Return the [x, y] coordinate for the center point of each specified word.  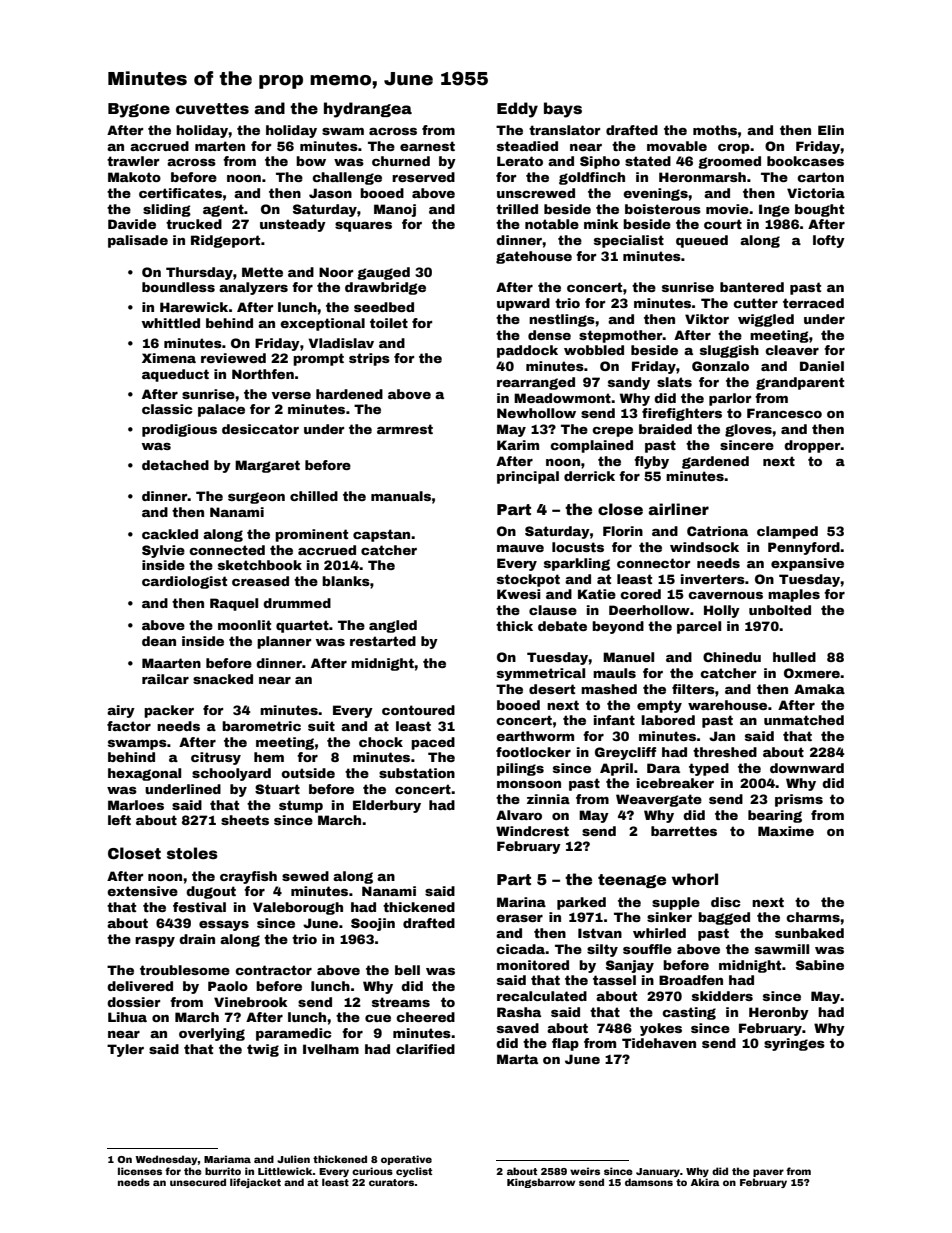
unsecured [198, 1182]
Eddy [517, 110]
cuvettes [212, 108]
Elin [831, 130]
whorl [695, 879]
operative [406, 1160]
